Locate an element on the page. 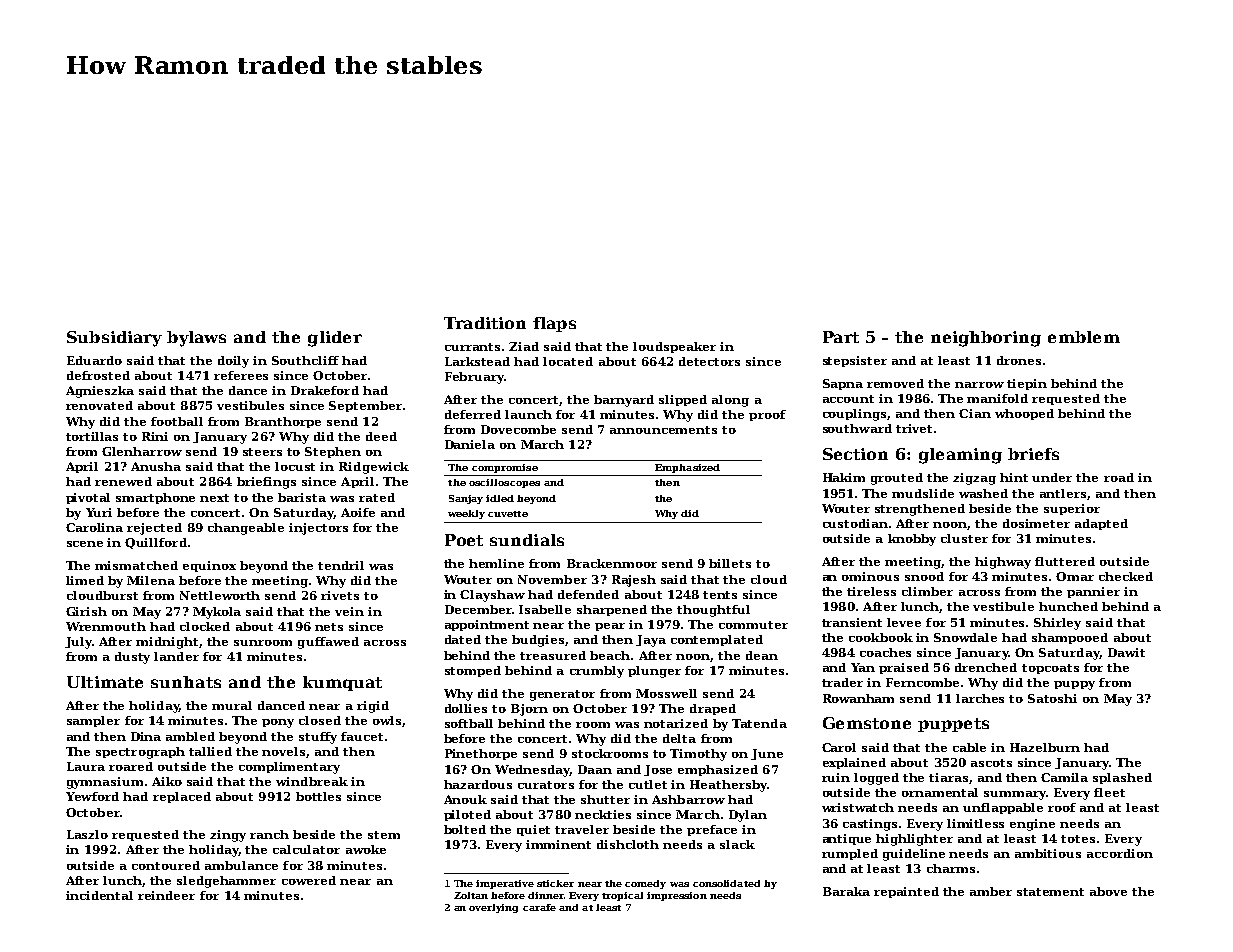  contoured is located at coordinates (166, 865).
